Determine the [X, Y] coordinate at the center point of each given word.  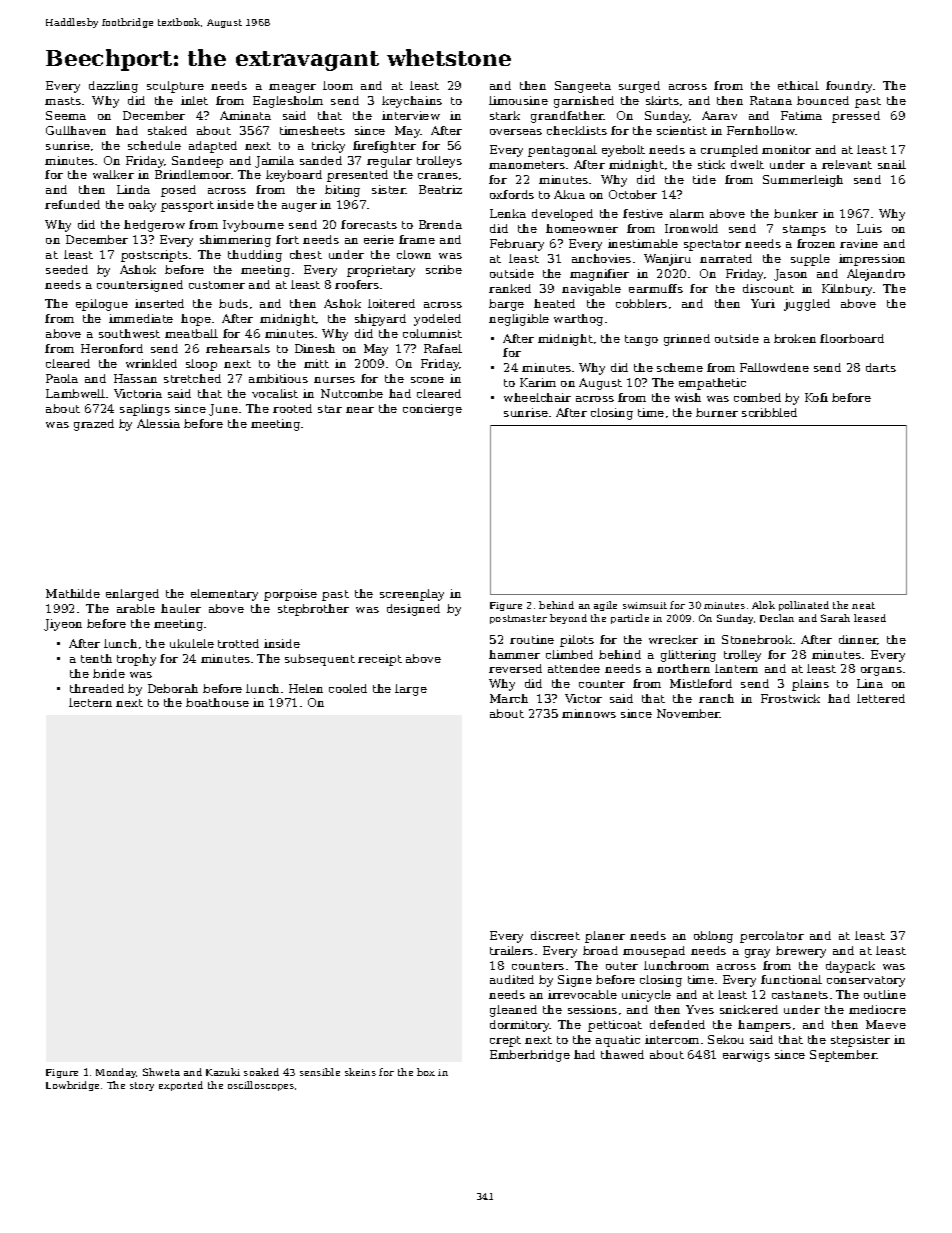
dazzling [113, 87]
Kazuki [223, 1072]
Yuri [763, 303]
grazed [94, 425]
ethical [798, 85]
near [360, 410]
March [509, 698]
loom [338, 85]
